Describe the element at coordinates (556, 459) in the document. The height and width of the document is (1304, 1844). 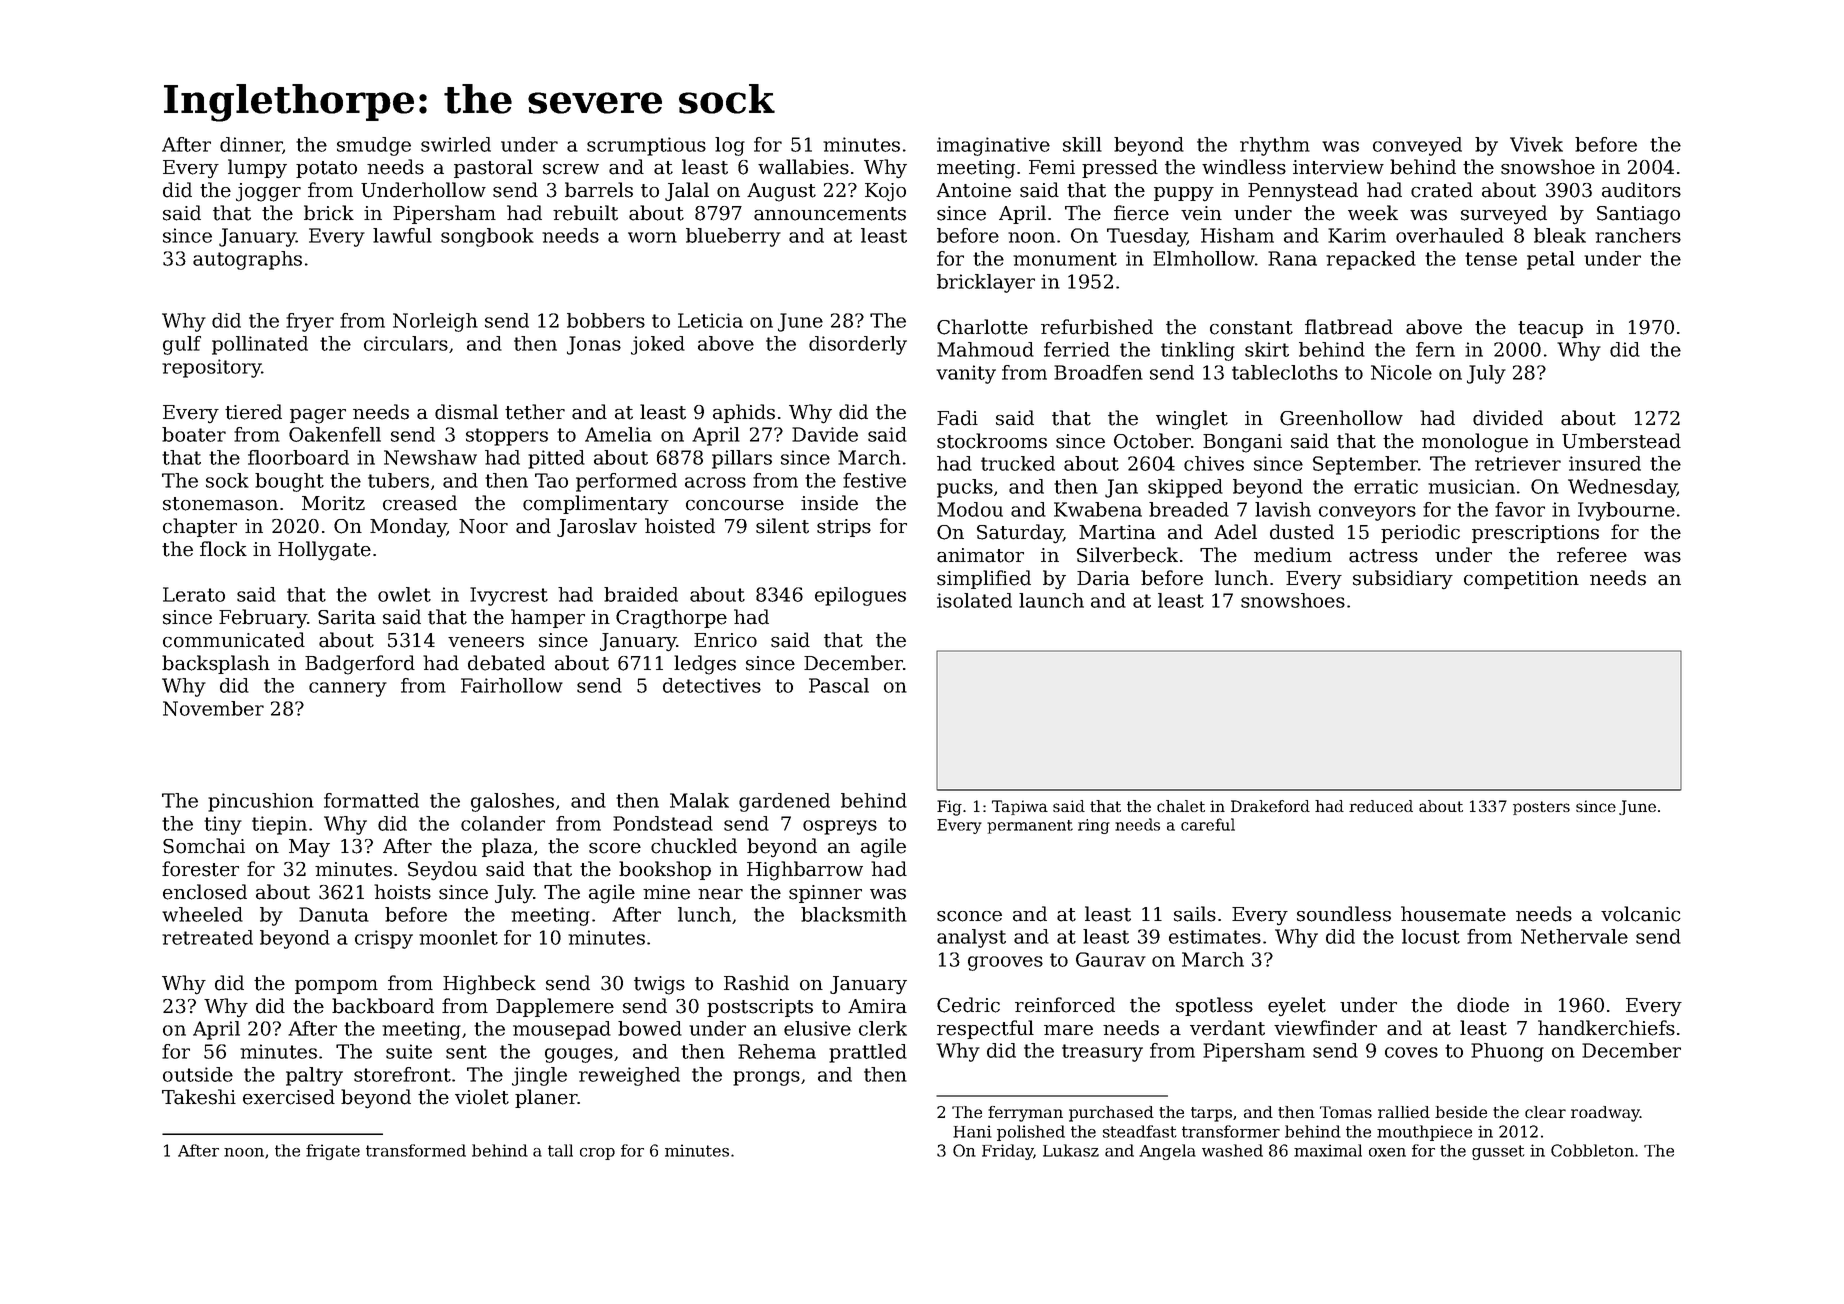
I see `pitted` at that location.
